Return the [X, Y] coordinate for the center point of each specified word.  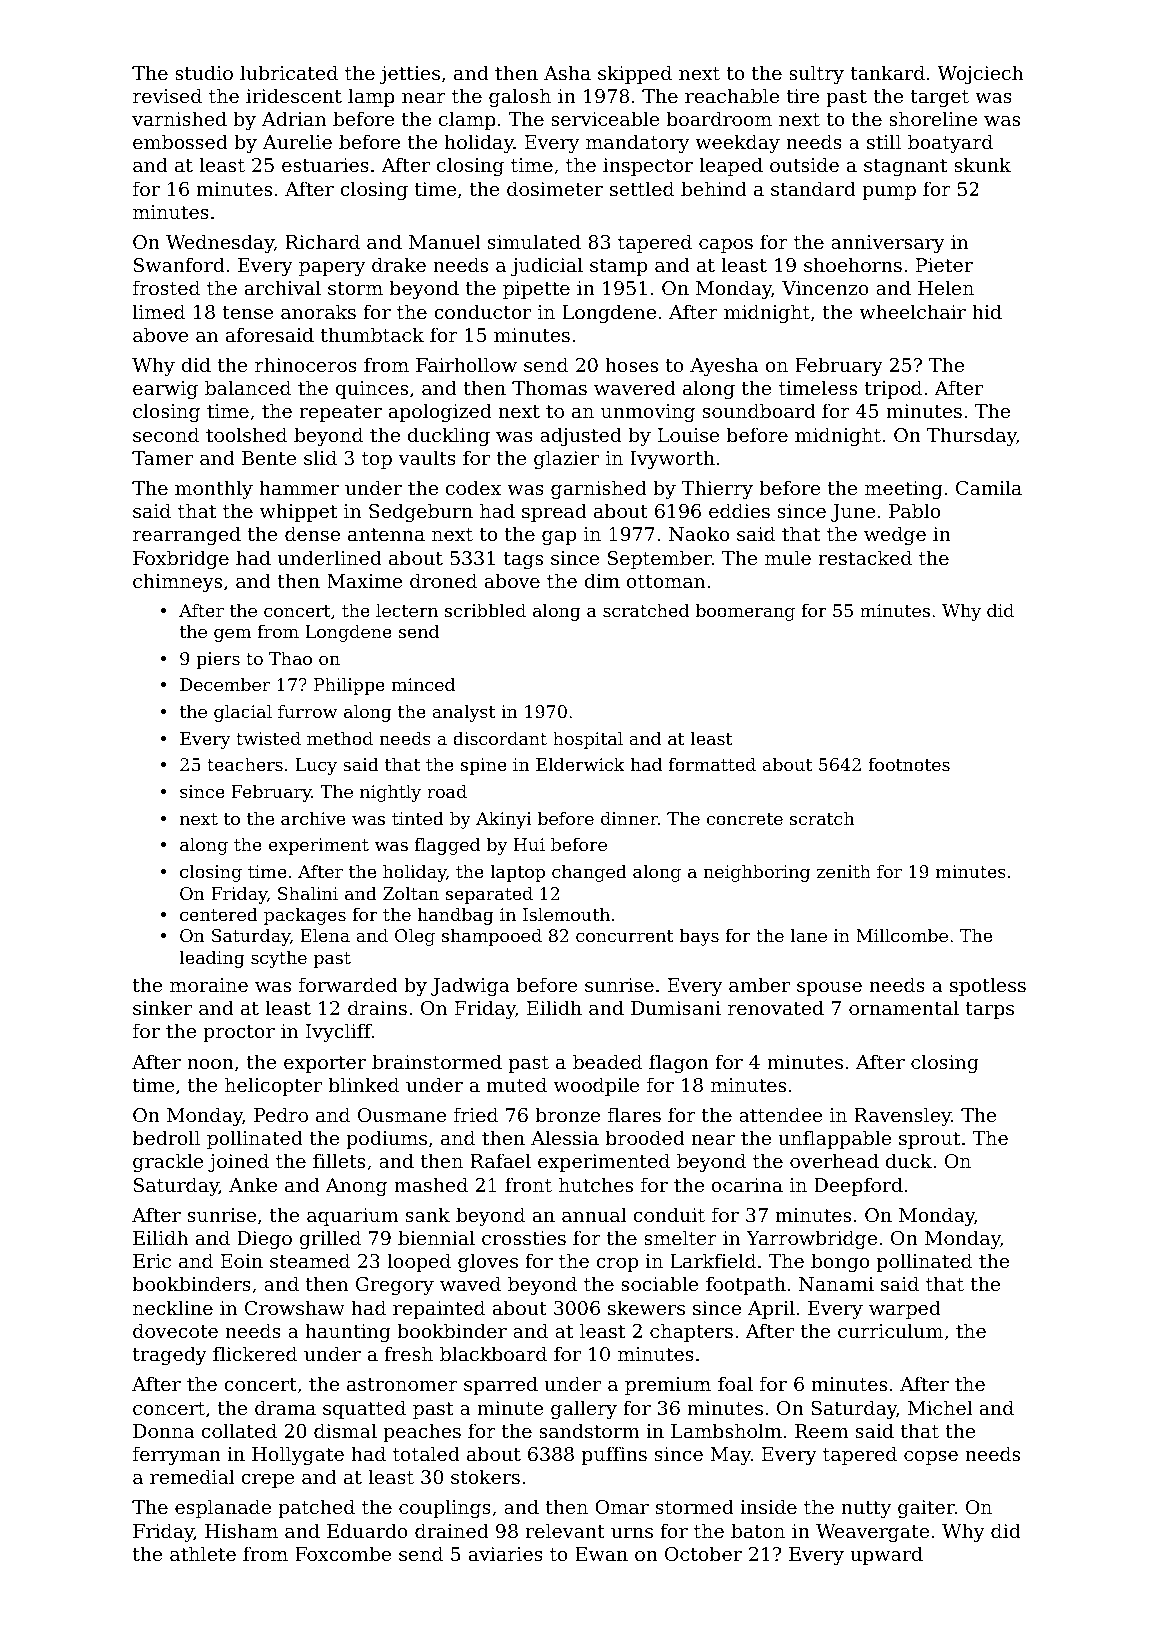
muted [516, 1084]
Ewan [601, 1554]
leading [212, 959]
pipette [536, 290]
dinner [629, 818]
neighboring [756, 873]
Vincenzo [825, 288]
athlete [203, 1553]
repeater [340, 413]
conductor [482, 311]
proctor [239, 1033]
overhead [834, 1160]
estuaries [325, 165]
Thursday [971, 436]
